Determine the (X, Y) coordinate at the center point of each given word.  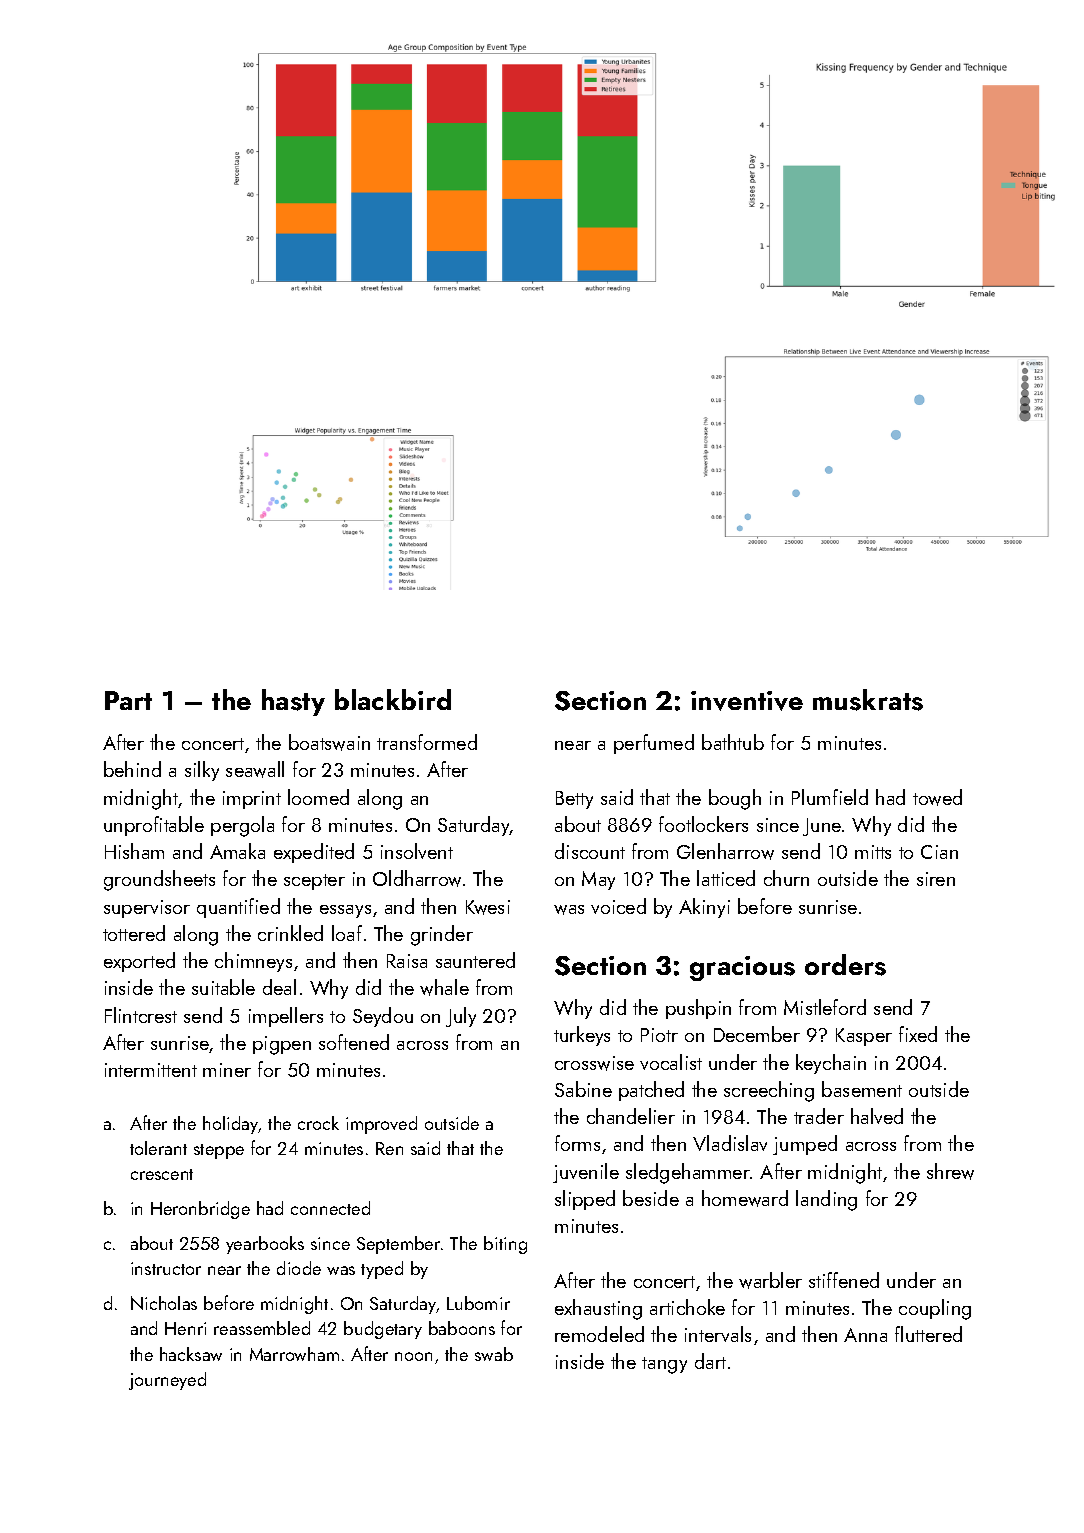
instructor (166, 1268)
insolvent (417, 851)
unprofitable (154, 826)
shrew (950, 1171)
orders (845, 965)
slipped (585, 1200)
